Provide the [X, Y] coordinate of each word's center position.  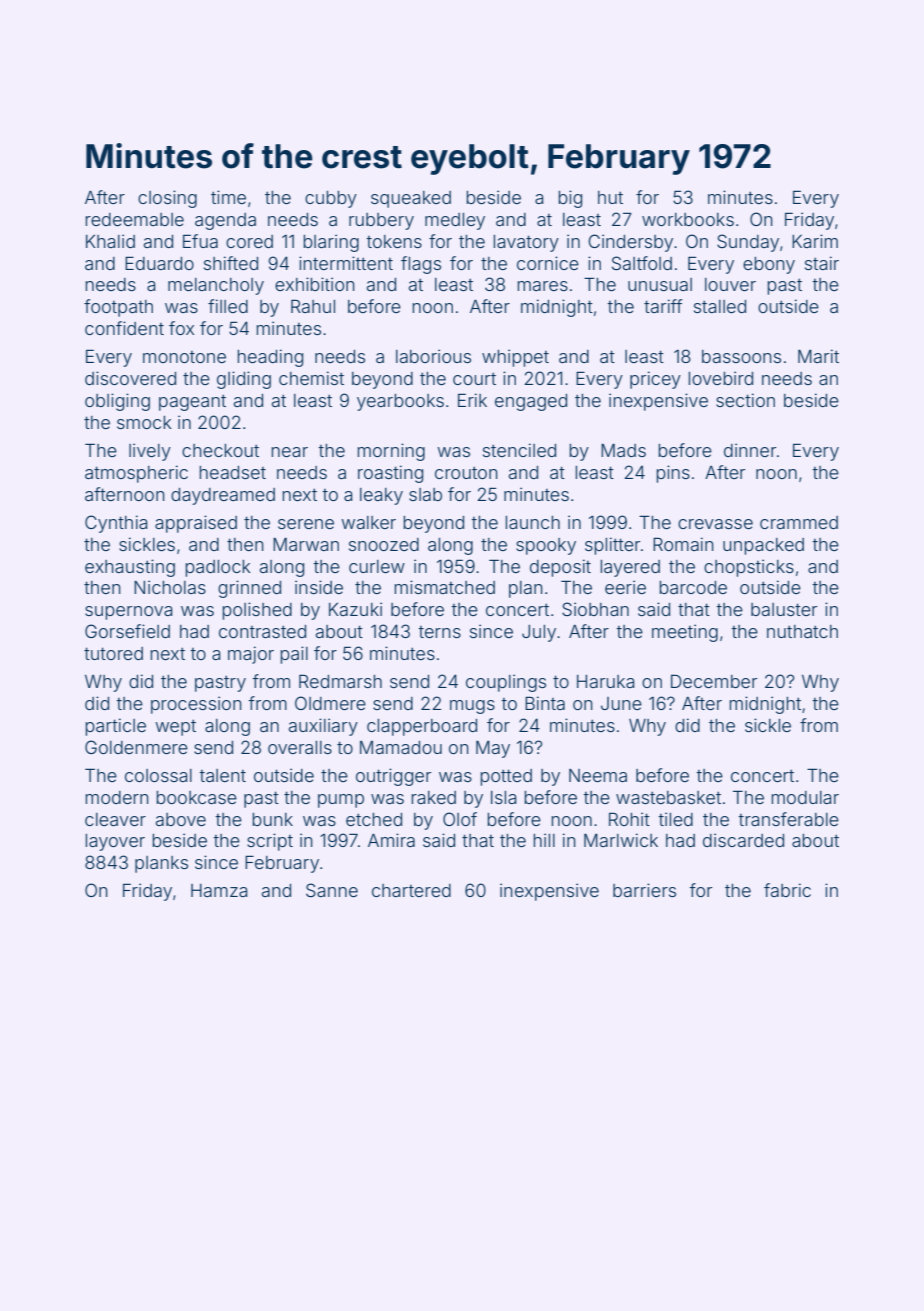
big [570, 199]
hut [610, 197]
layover [115, 842]
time [228, 197]
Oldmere [330, 703]
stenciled [519, 450]
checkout [220, 450]
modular [805, 797]
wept [175, 728]
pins [673, 474]
